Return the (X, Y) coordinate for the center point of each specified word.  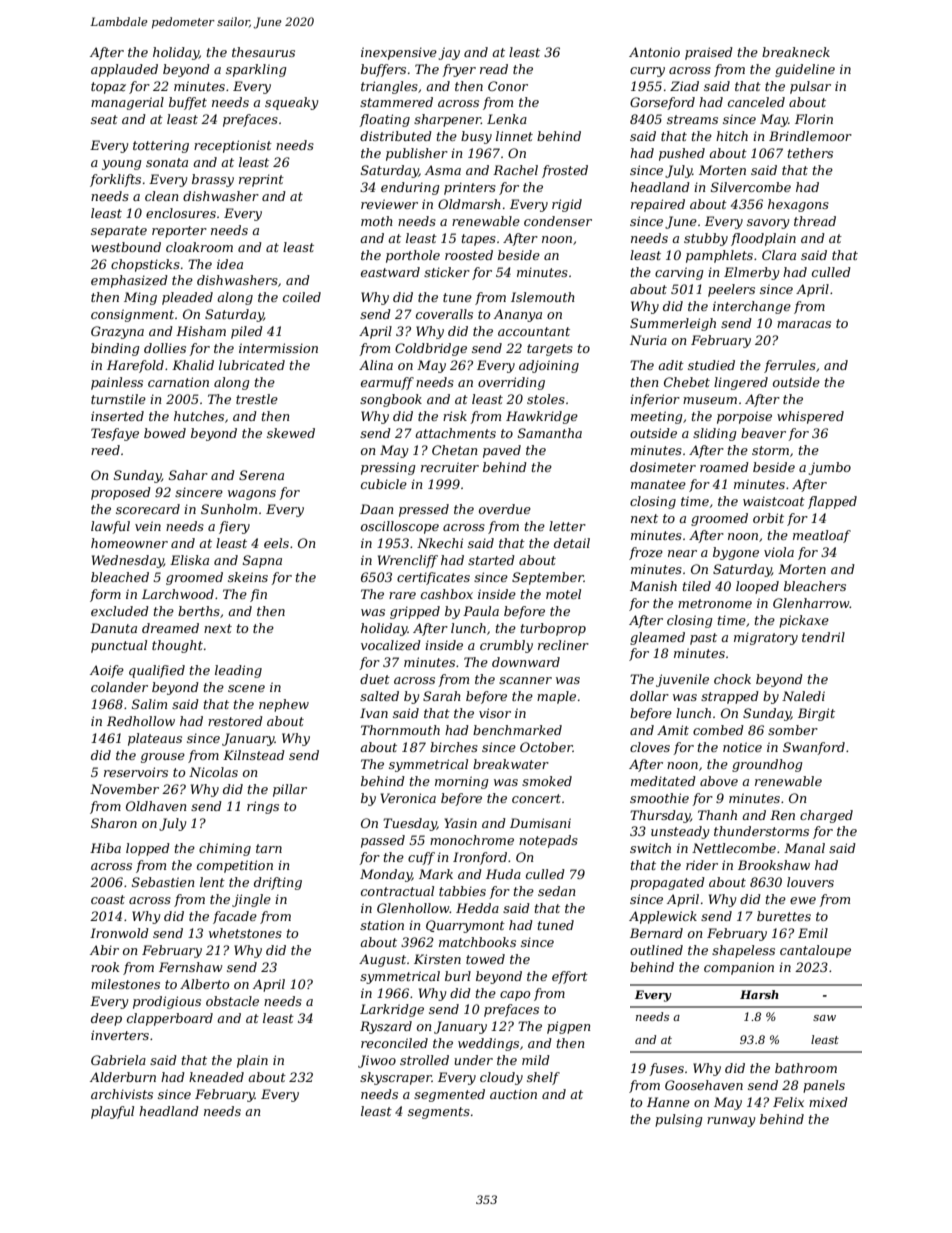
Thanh (717, 815)
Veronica (408, 798)
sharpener (447, 120)
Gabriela (118, 1060)
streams (692, 119)
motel (563, 594)
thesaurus (263, 52)
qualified (157, 671)
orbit (768, 518)
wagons (252, 495)
